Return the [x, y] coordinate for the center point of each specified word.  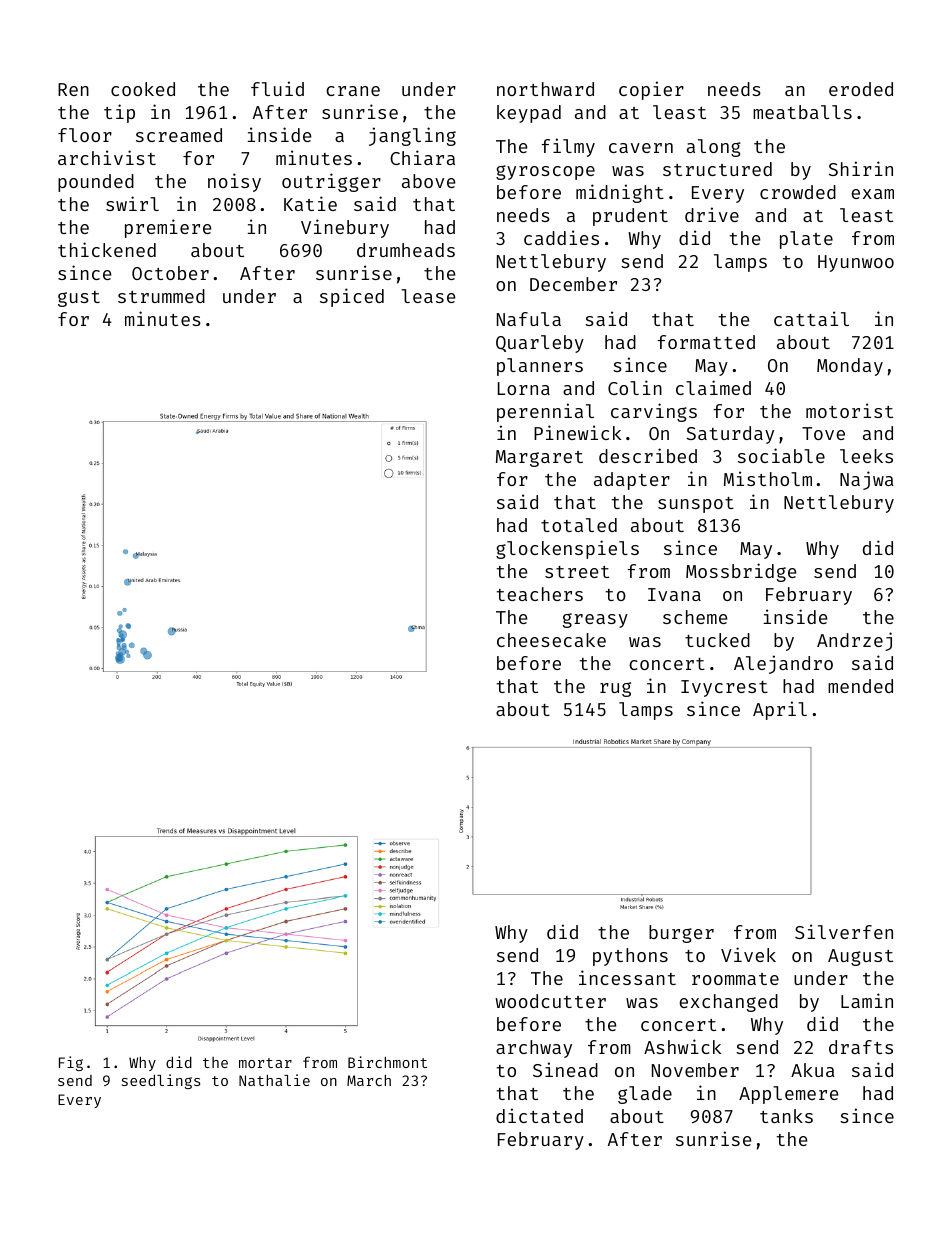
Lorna [524, 388]
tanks [786, 1116]
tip [119, 113]
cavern [641, 148]
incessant [627, 977]
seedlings [161, 1081]
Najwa [867, 480]
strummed [161, 296]
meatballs [802, 112]
